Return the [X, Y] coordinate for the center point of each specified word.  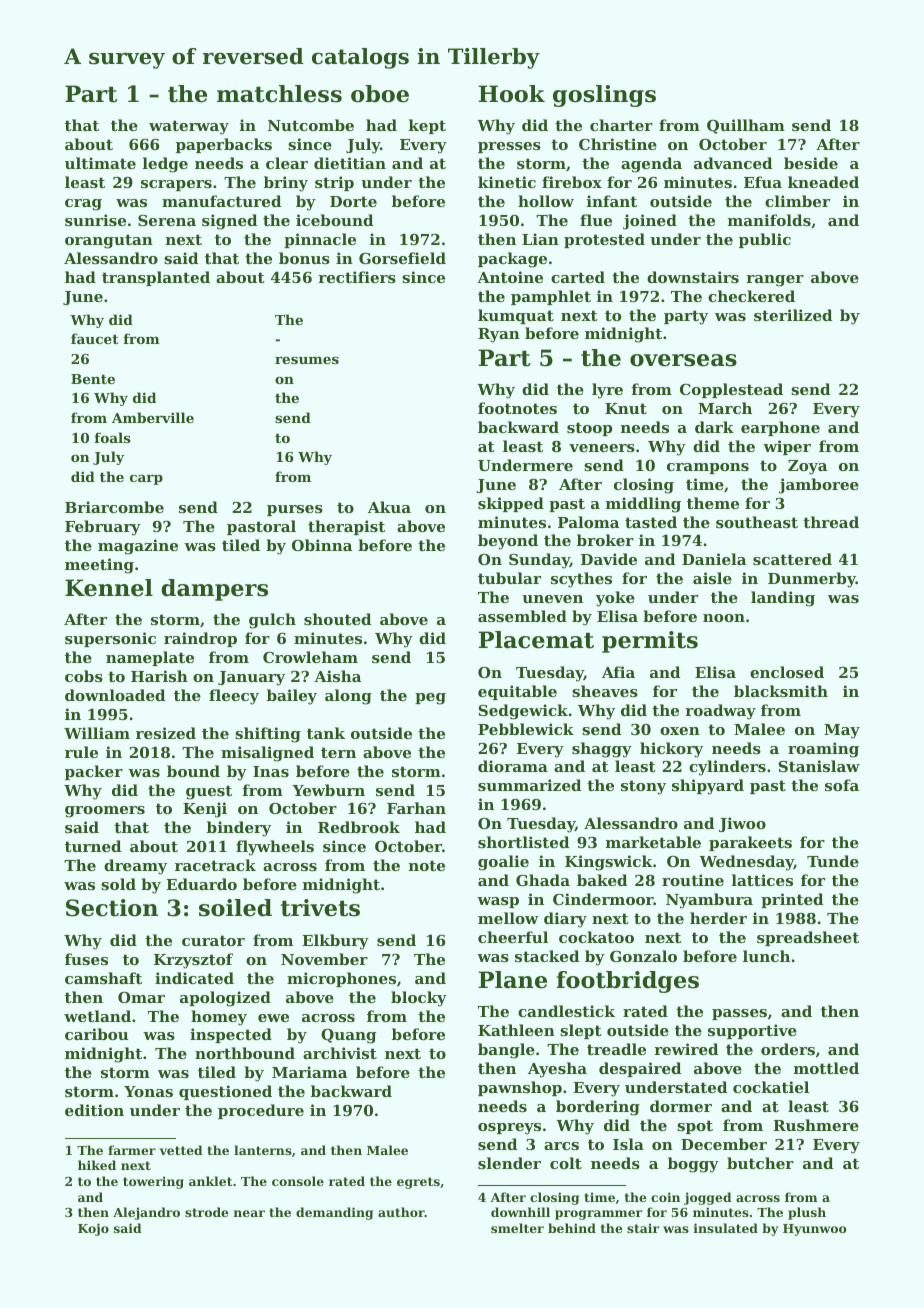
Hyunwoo [814, 1230]
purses [295, 510]
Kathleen [516, 1030]
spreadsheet [808, 938]
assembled [522, 616]
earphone [780, 428]
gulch [272, 621]
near [249, 1213]
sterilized [793, 315]
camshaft [103, 978]
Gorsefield [402, 258]
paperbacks [224, 145]
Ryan [499, 335]
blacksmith [781, 691]
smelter [517, 1228]
